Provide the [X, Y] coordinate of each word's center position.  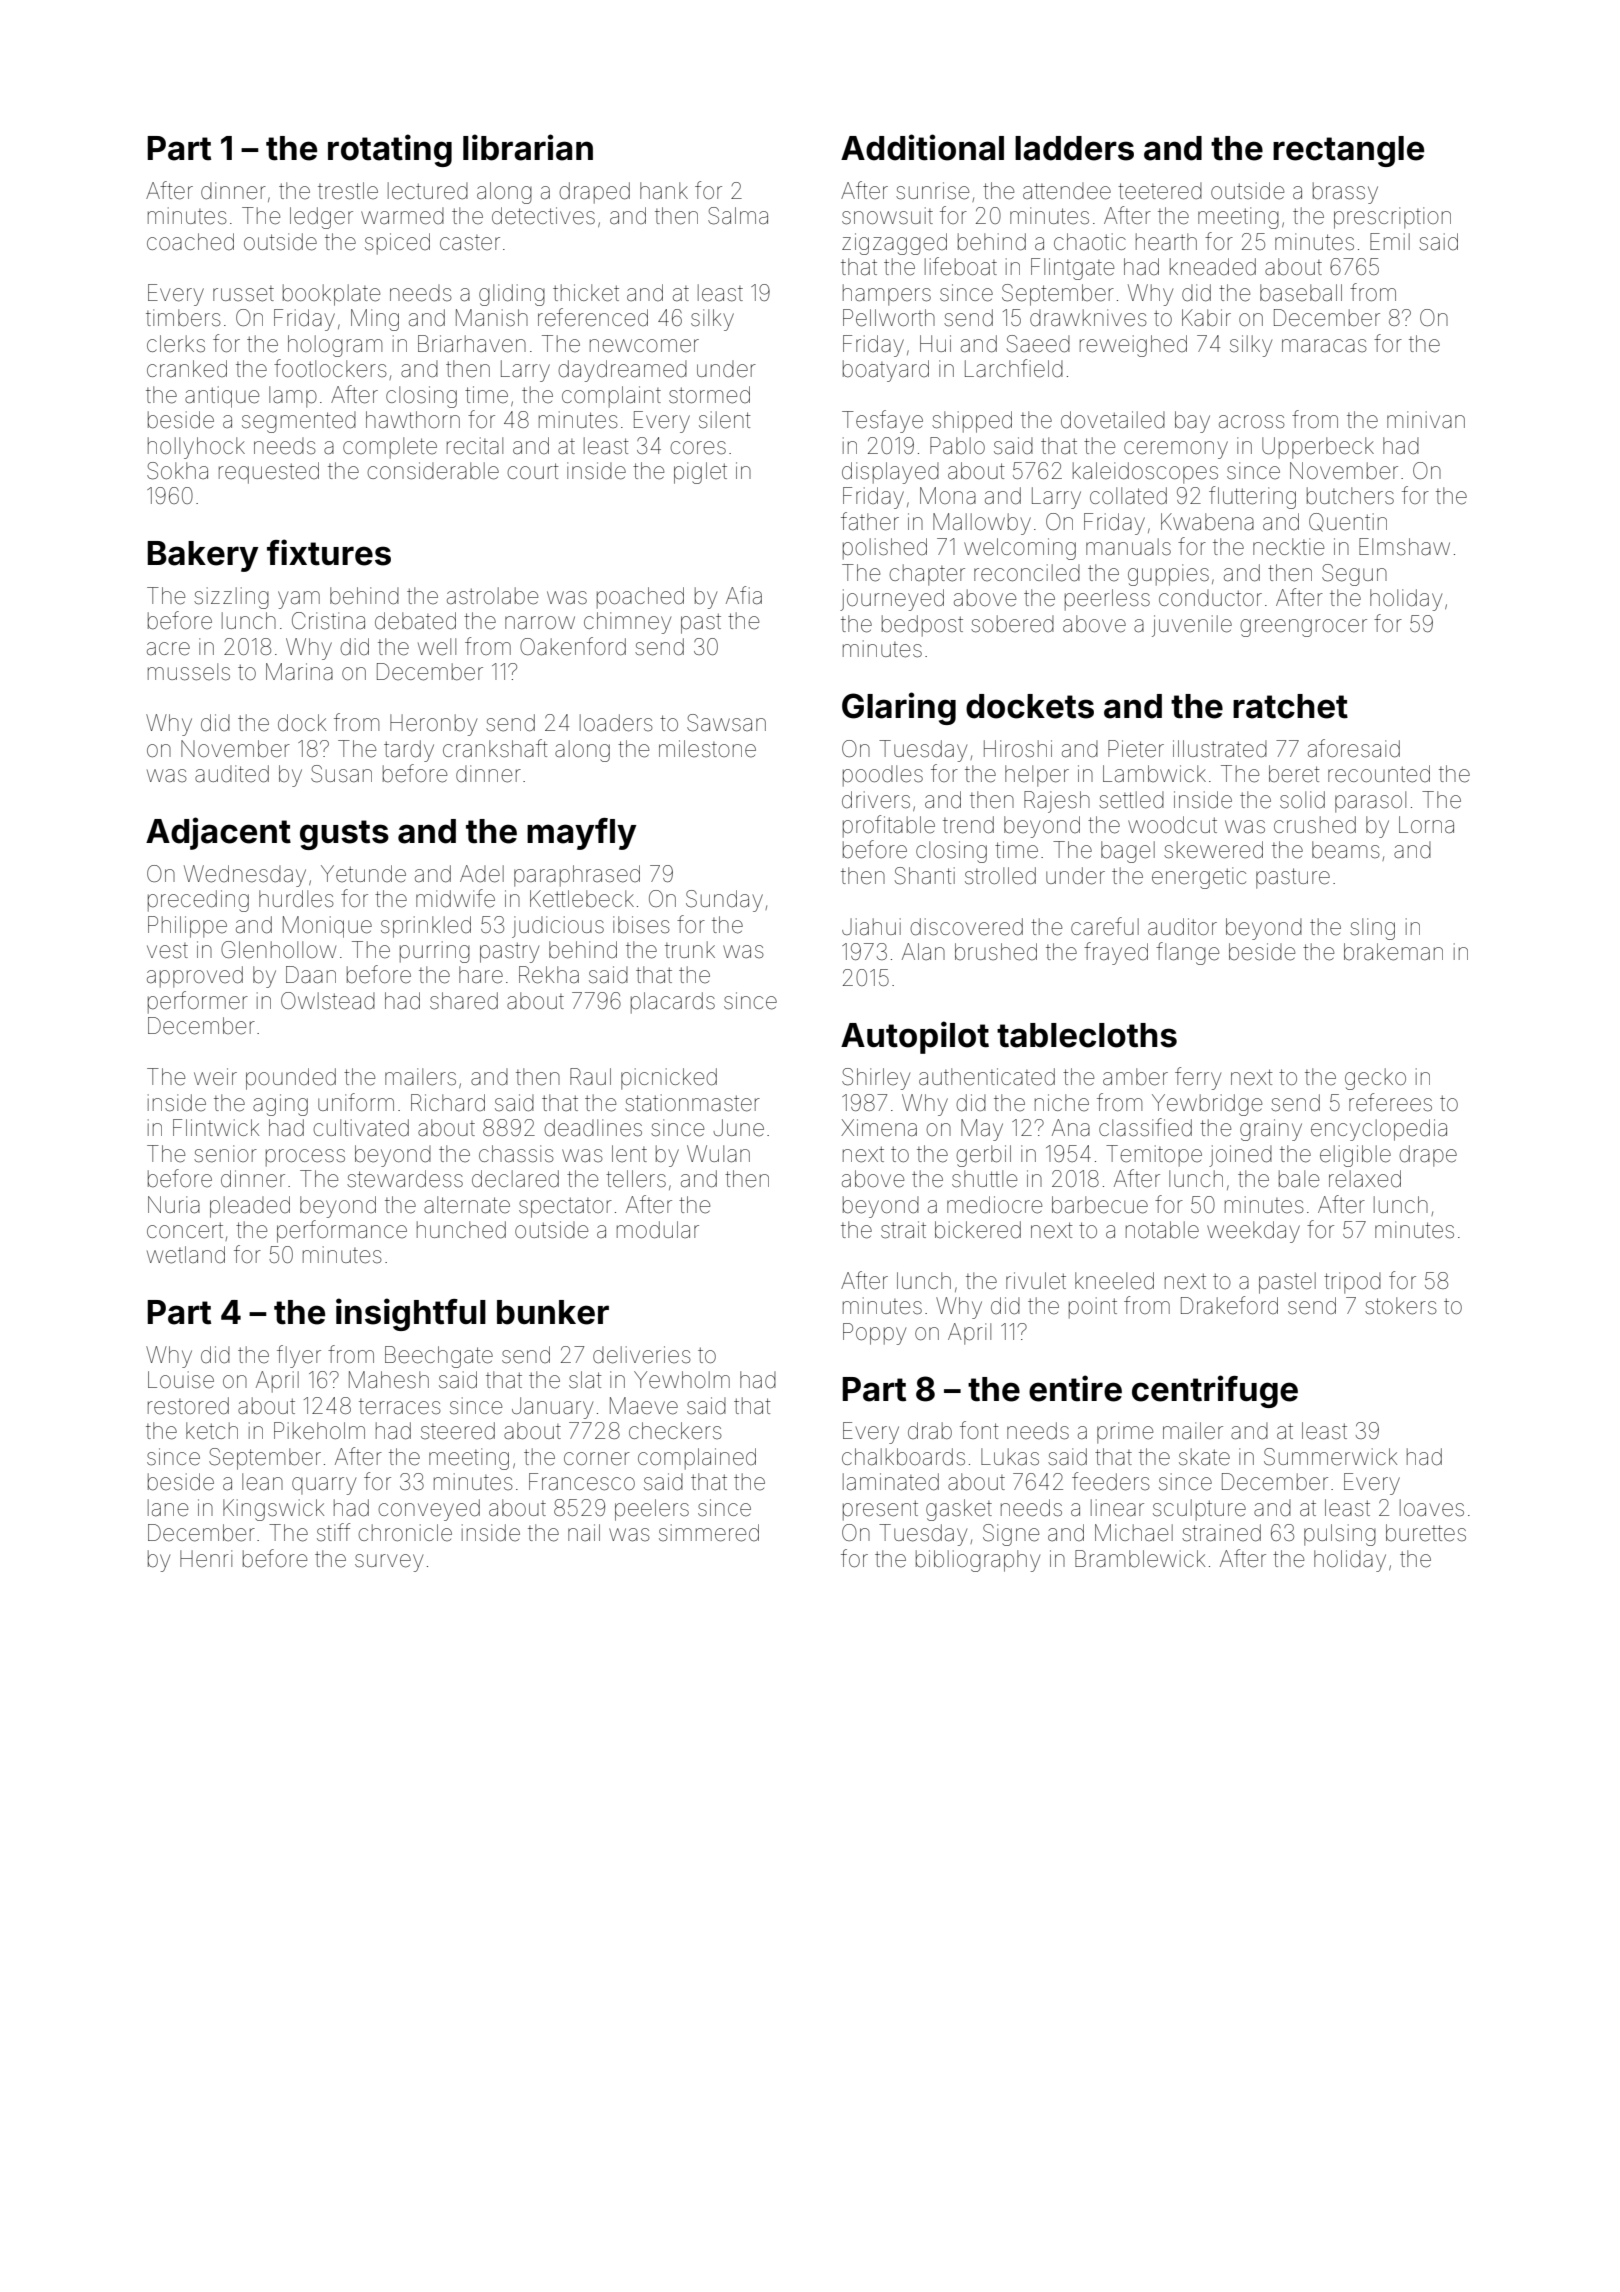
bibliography [978, 1561]
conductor [1210, 598]
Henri [206, 1559]
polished [885, 549]
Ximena [879, 1128]
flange [1187, 953]
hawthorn [413, 420]
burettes [1426, 1533]
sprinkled [426, 927]
